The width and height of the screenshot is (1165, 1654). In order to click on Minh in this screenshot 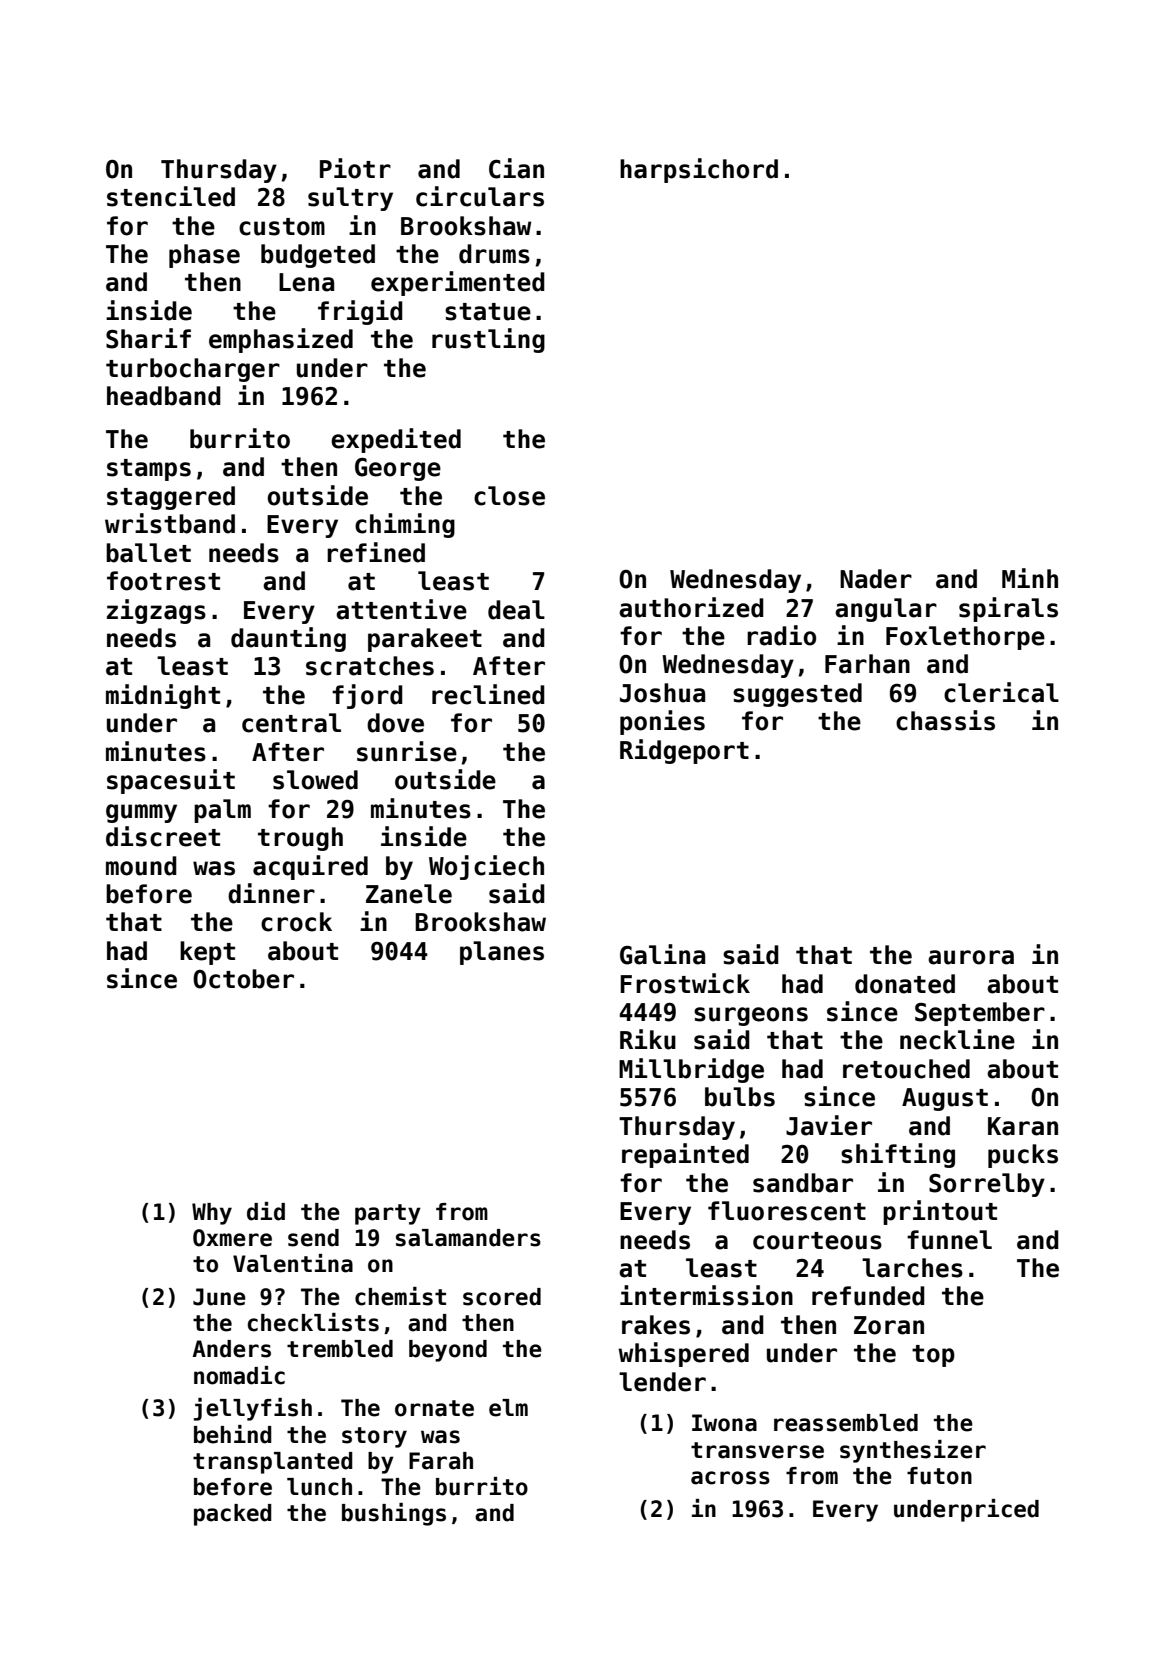, I will do `click(1030, 578)`.
